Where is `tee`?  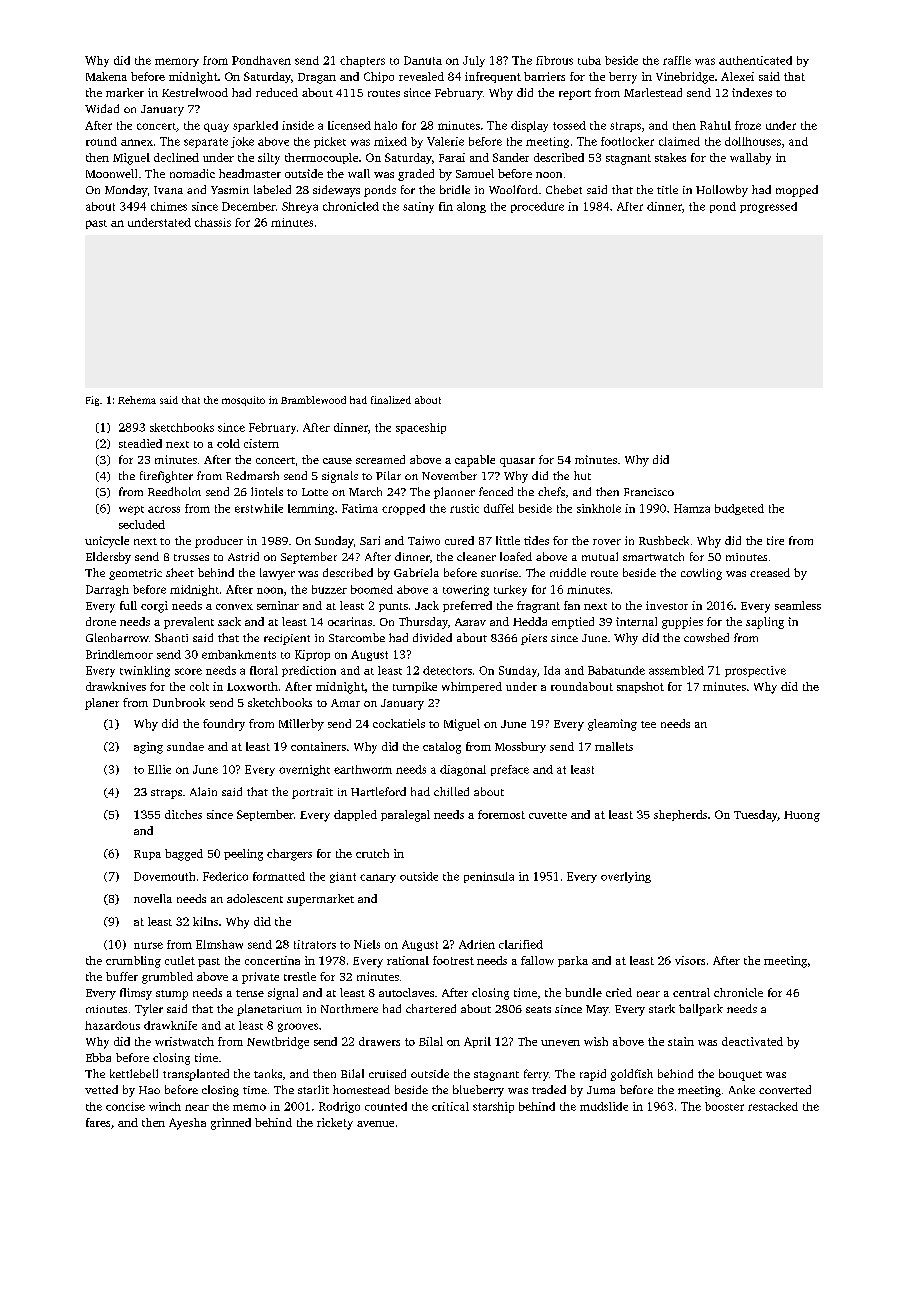 tee is located at coordinates (648, 724).
